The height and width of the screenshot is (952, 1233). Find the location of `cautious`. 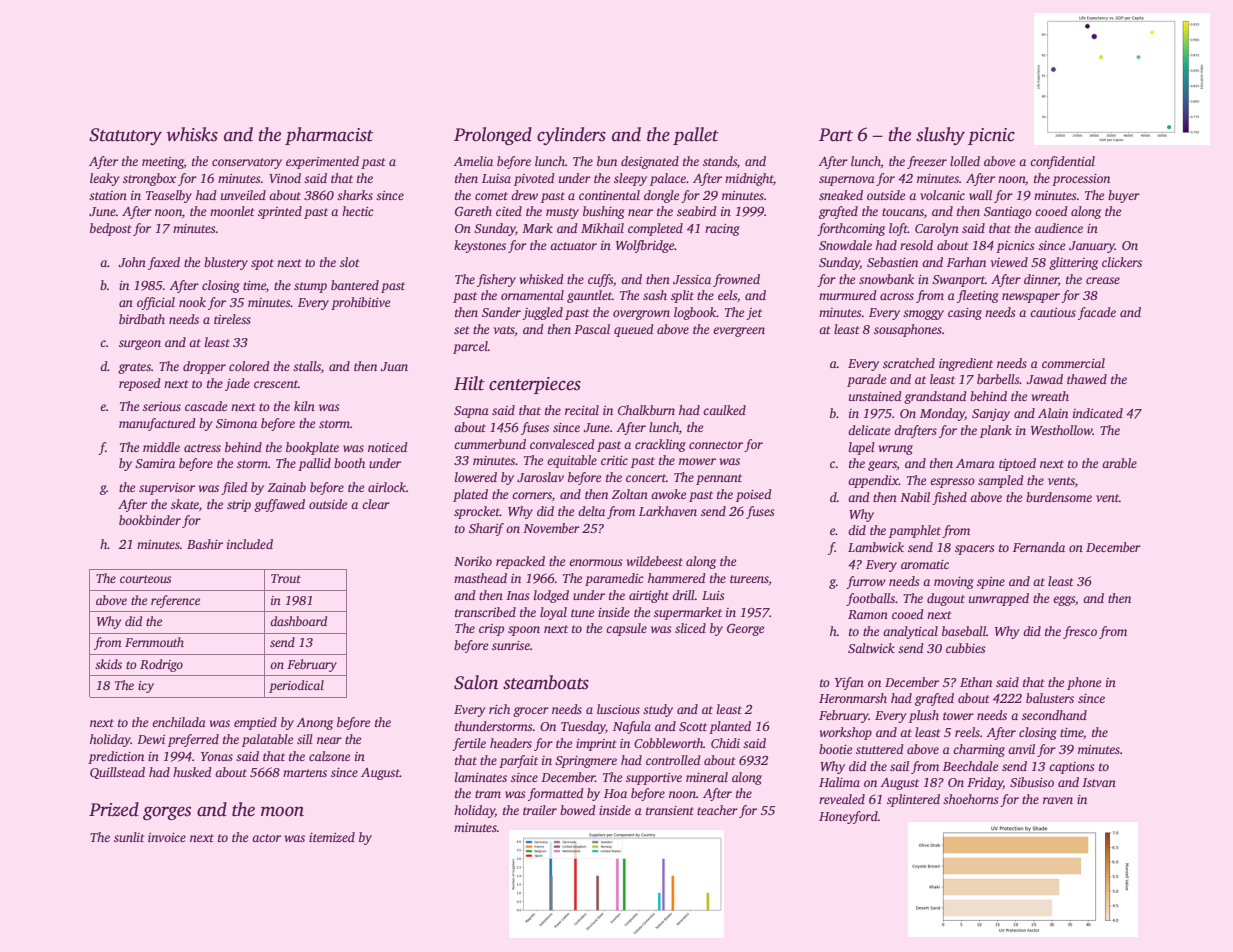

cautious is located at coordinates (1053, 312).
